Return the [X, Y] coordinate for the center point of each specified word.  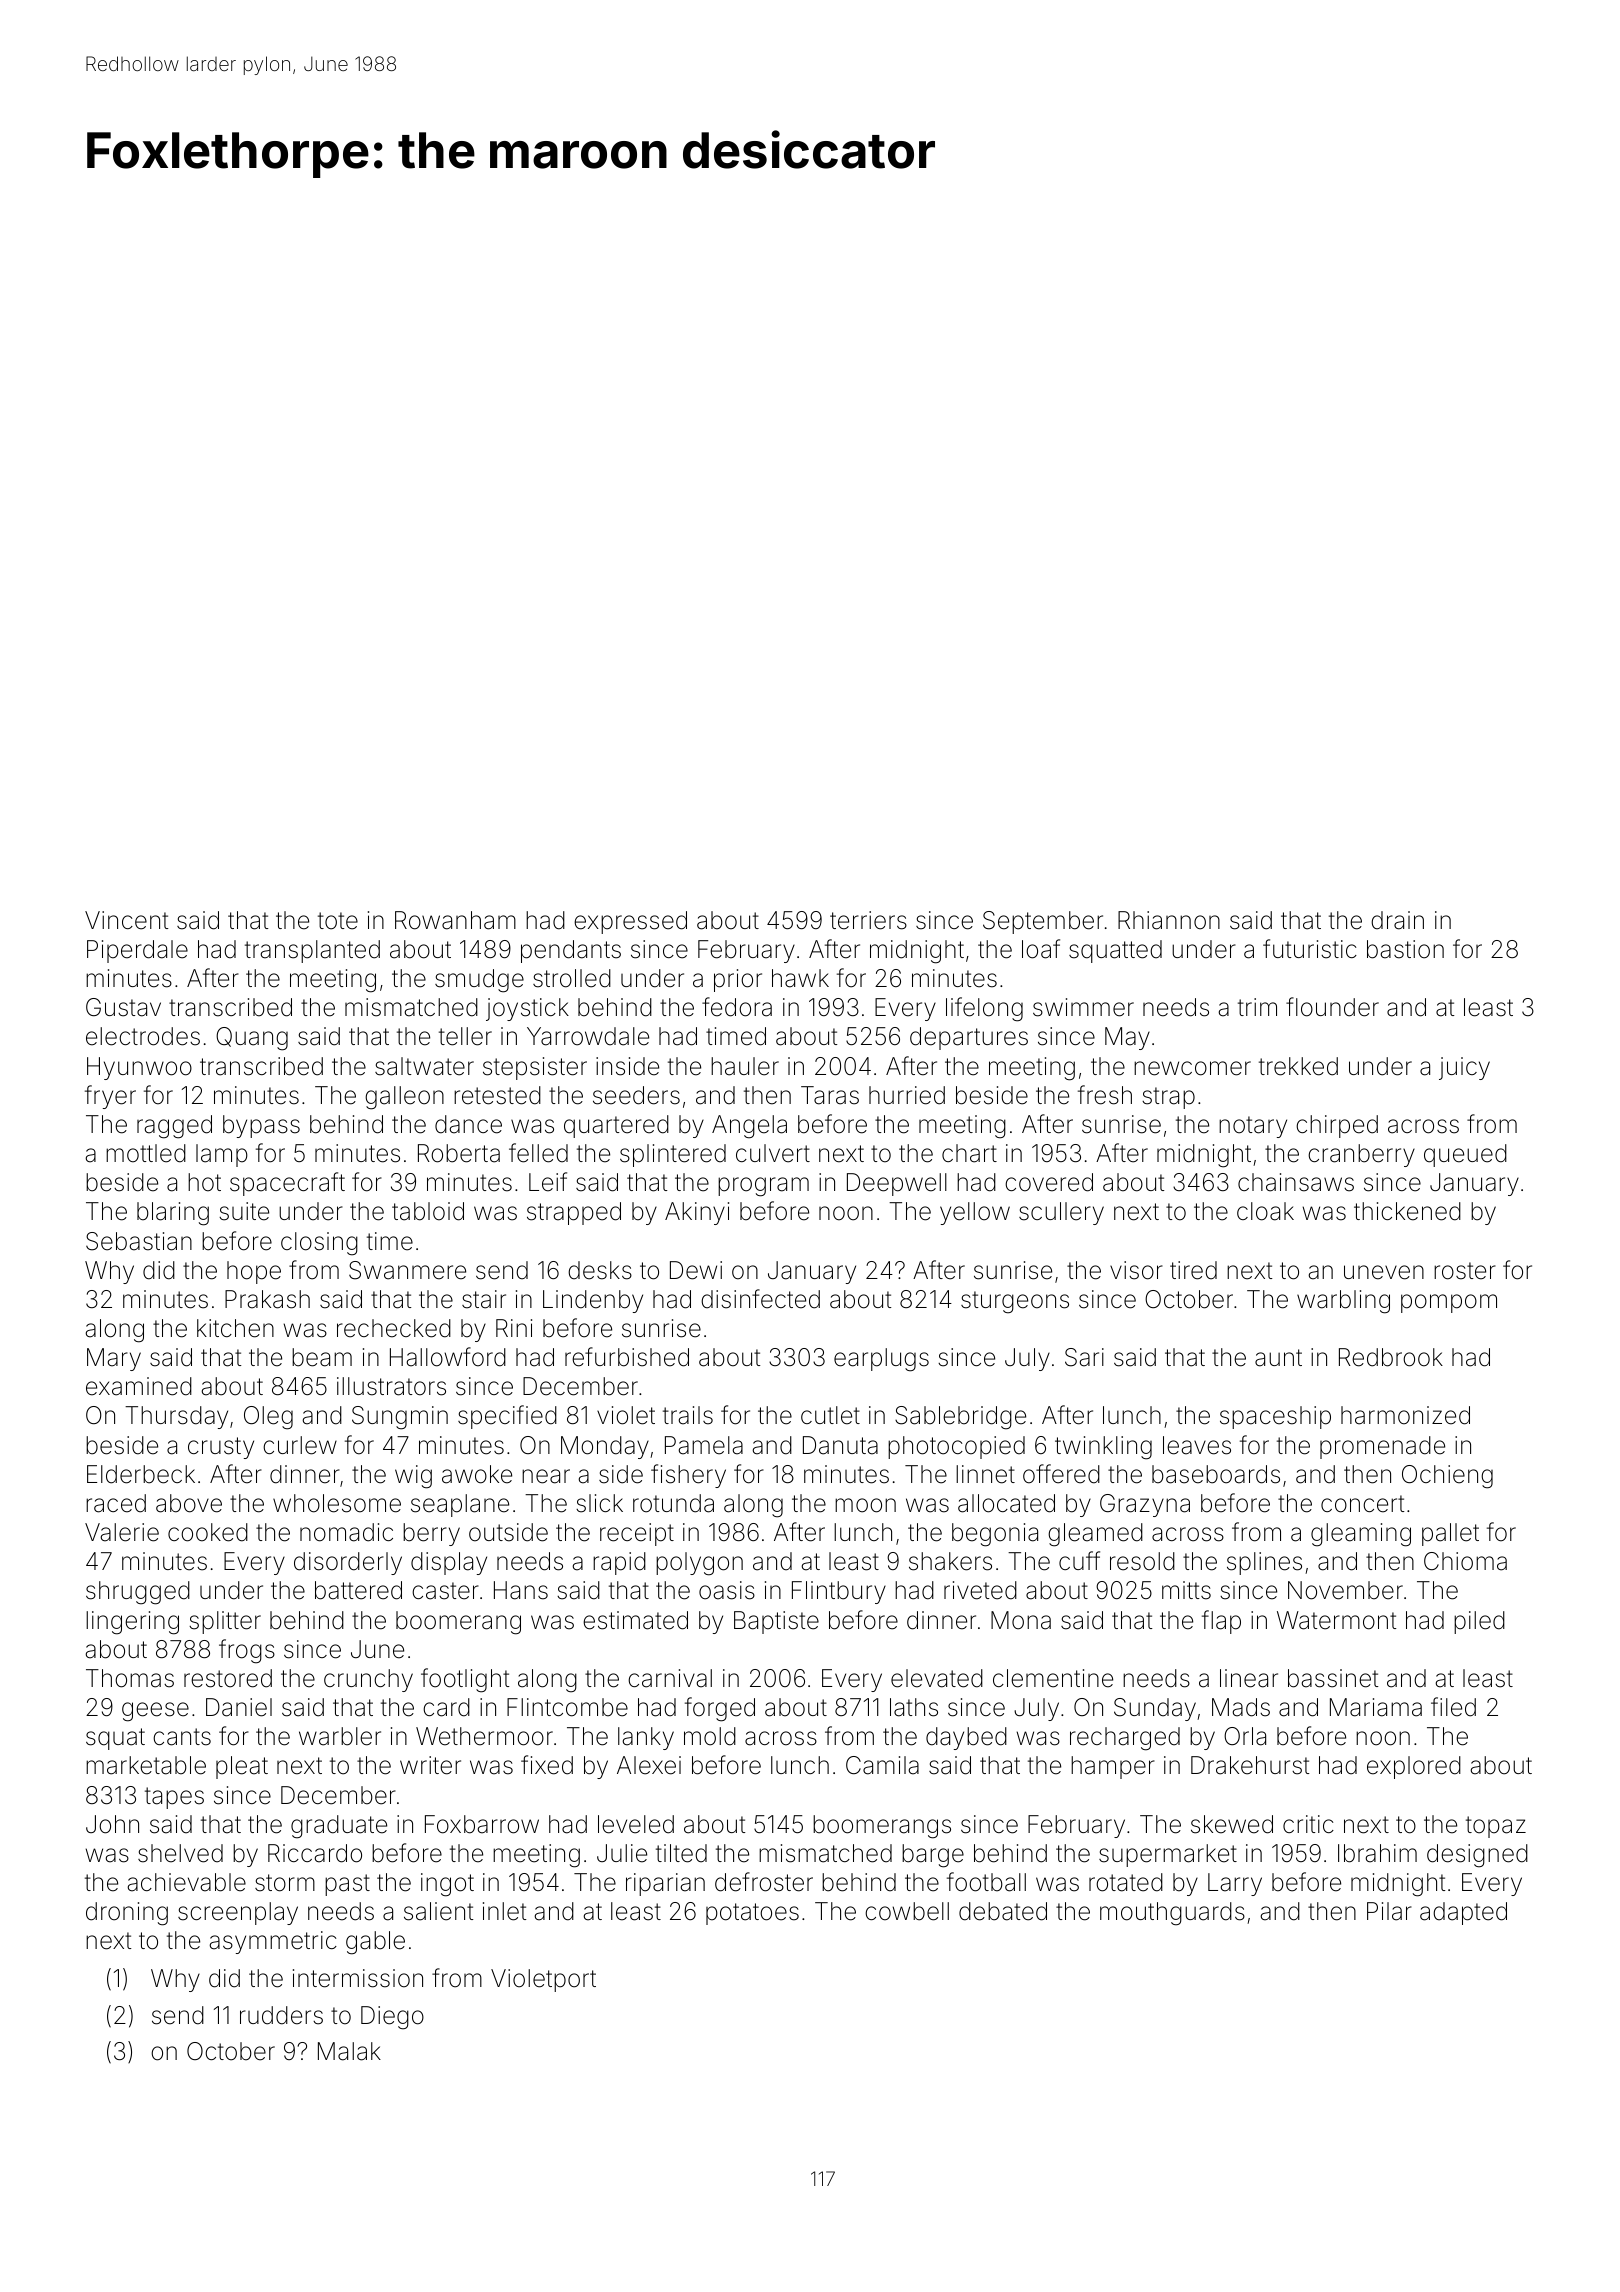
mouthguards [1172, 1914]
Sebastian [139, 1241]
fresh [1105, 1095]
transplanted [312, 951]
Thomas [130, 1678]
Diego [392, 2018]
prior [738, 980]
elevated [937, 1678]
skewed [1232, 1824]
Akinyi [697, 1213]
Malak [349, 2051]
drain [1397, 920]
